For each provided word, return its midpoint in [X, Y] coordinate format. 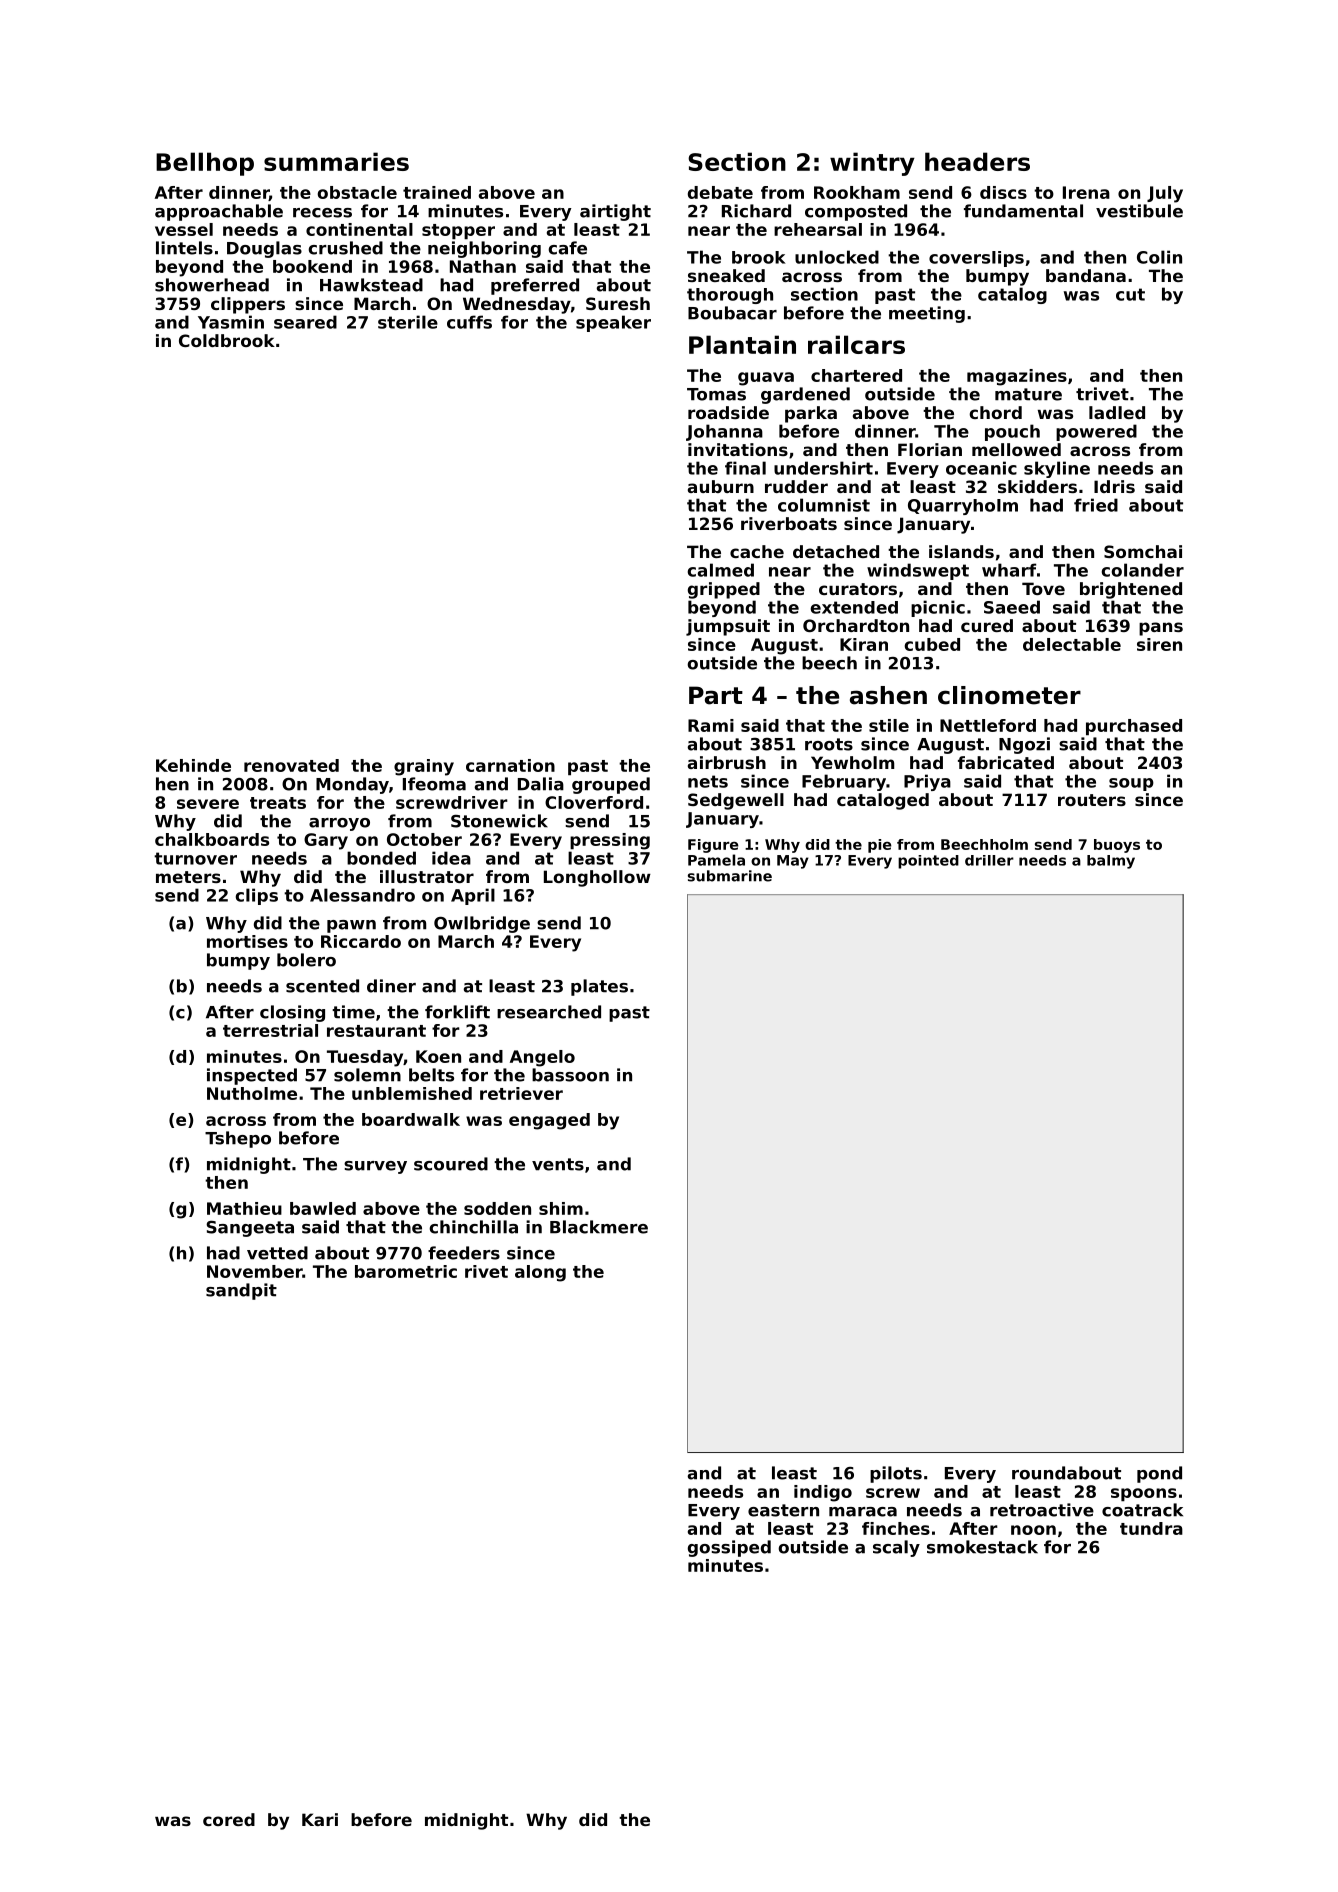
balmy [1111, 862]
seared [305, 322]
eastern [783, 1510]
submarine [730, 876]
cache [757, 551]
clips [257, 896]
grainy [424, 767]
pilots [896, 1474]
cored [229, 1819]
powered [1096, 432]
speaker [613, 323]
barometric [406, 1271]
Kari [320, 1819]
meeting [927, 314]
